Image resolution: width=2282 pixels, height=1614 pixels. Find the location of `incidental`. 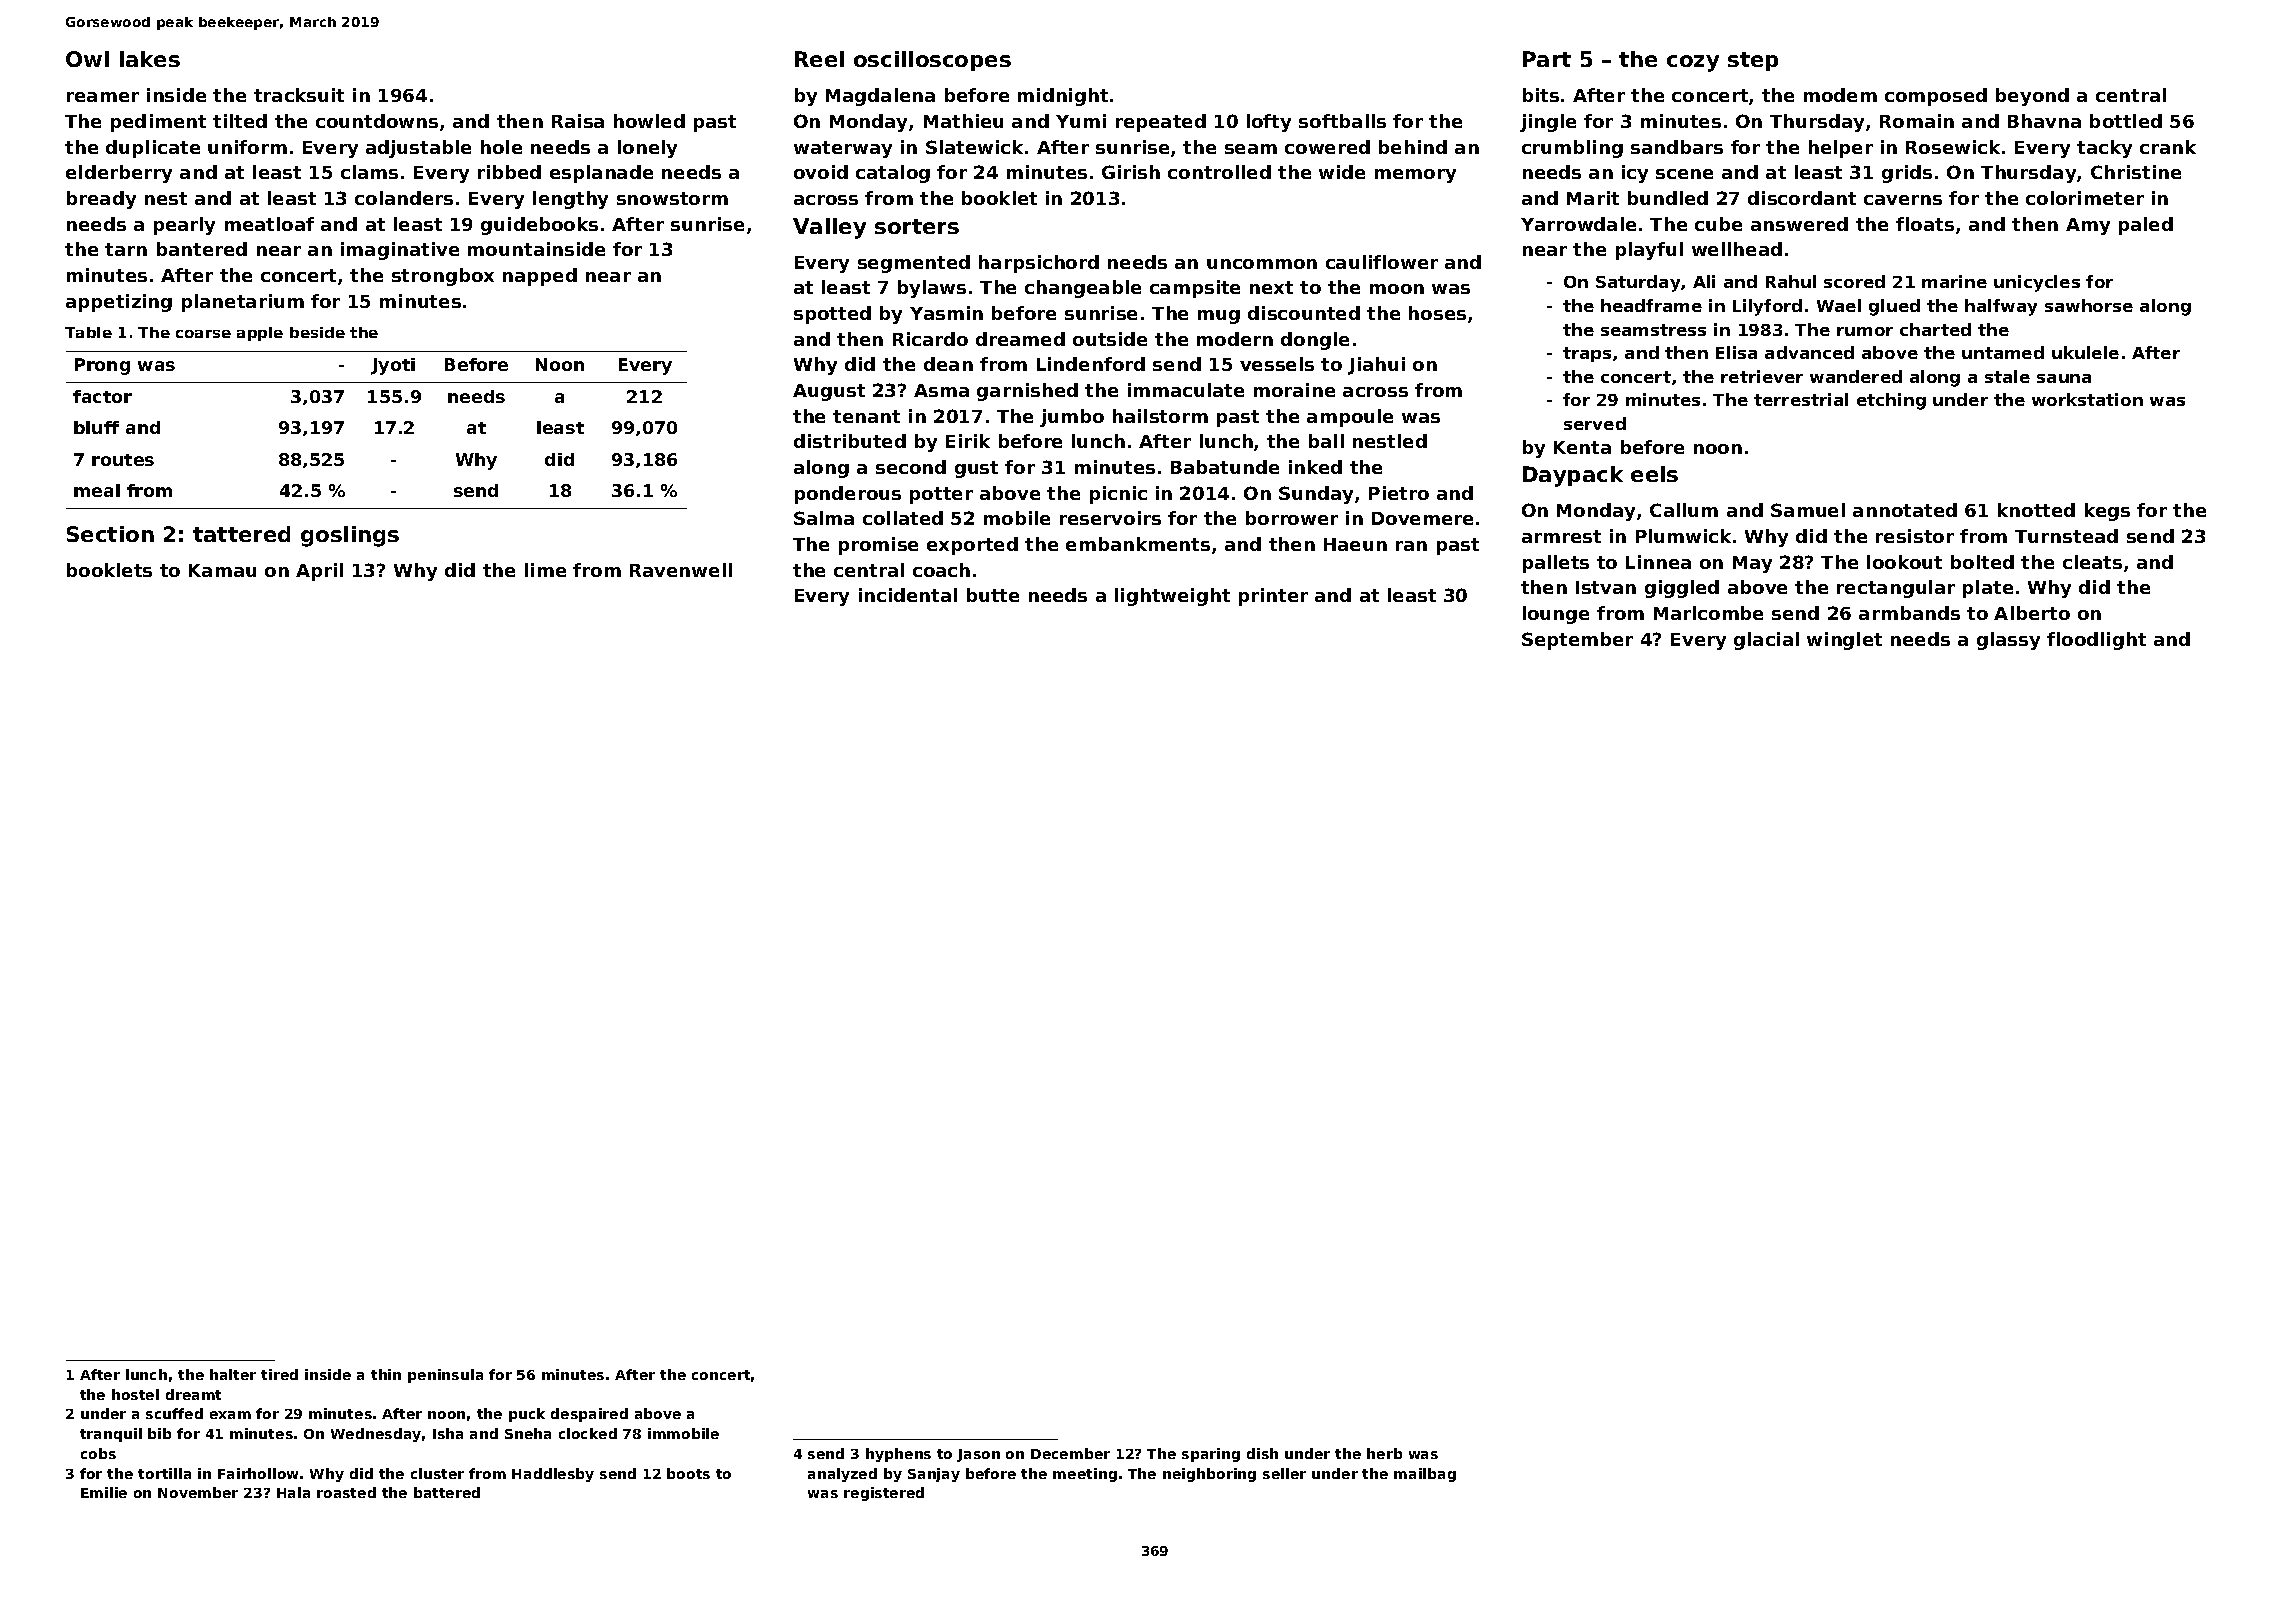

incidental is located at coordinates (908, 595).
